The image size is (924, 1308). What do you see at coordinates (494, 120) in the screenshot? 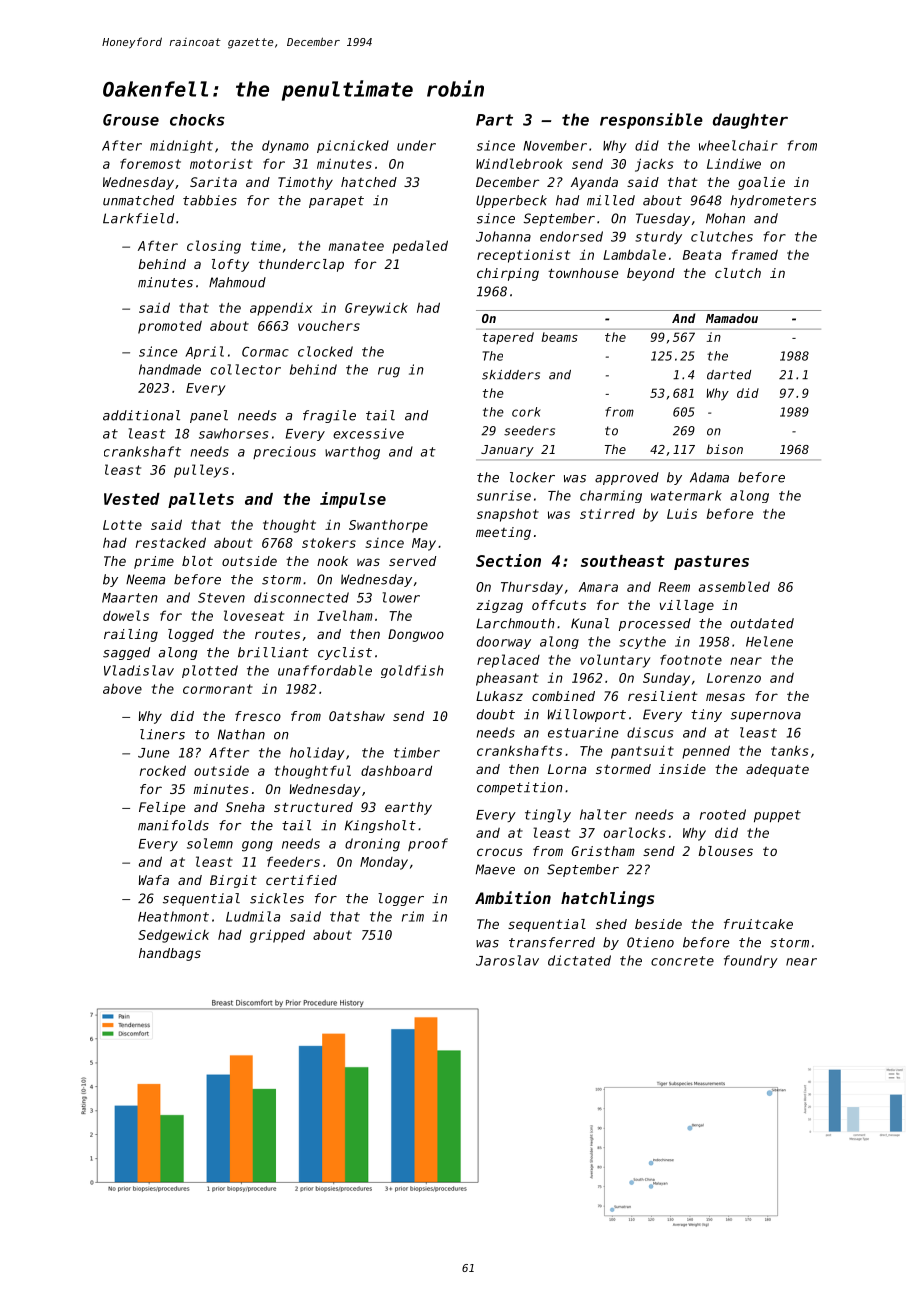
I see `Part` at bounding box center [494, 120].
